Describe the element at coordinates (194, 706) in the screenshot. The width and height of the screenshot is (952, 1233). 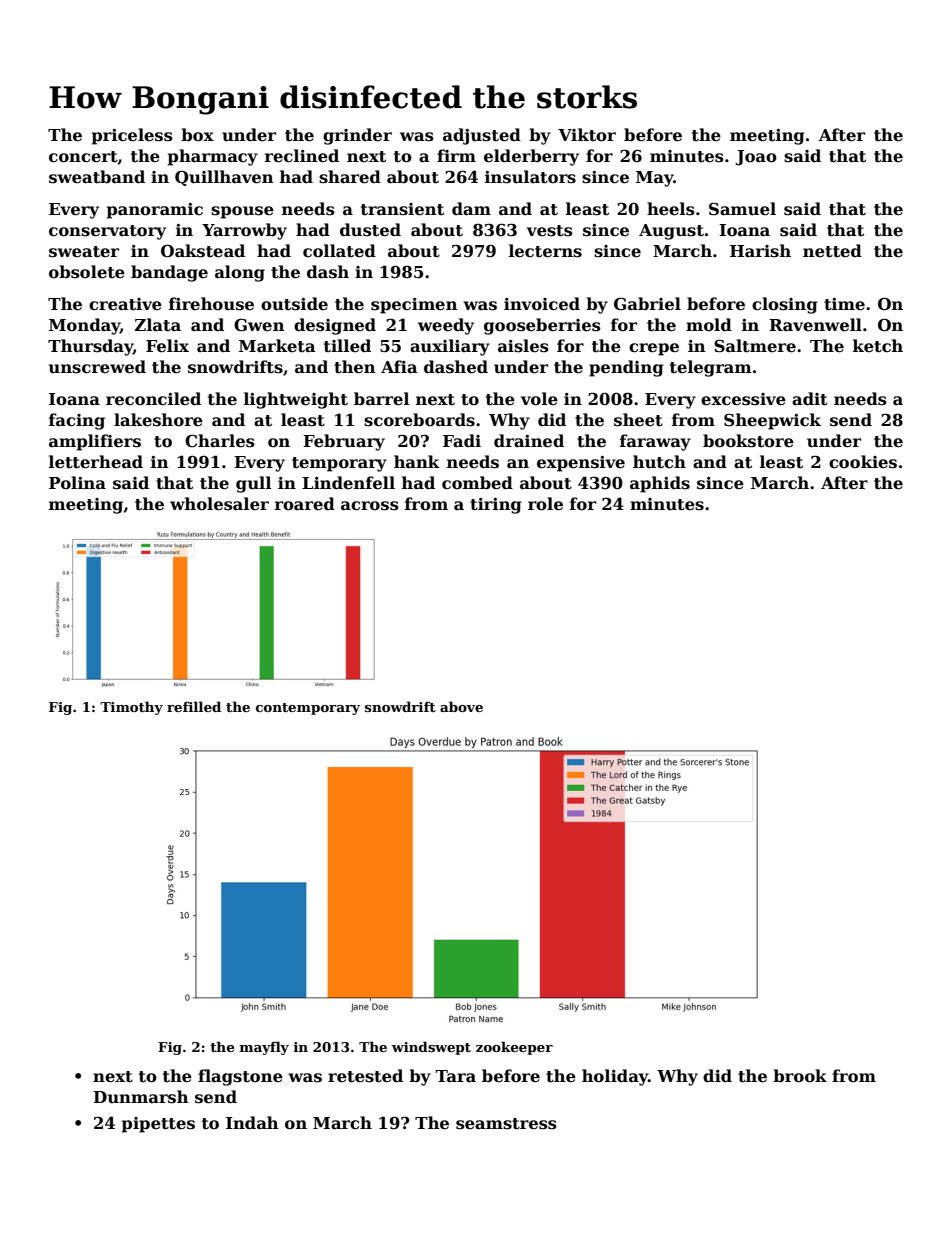
I see `refilled` at that location.
